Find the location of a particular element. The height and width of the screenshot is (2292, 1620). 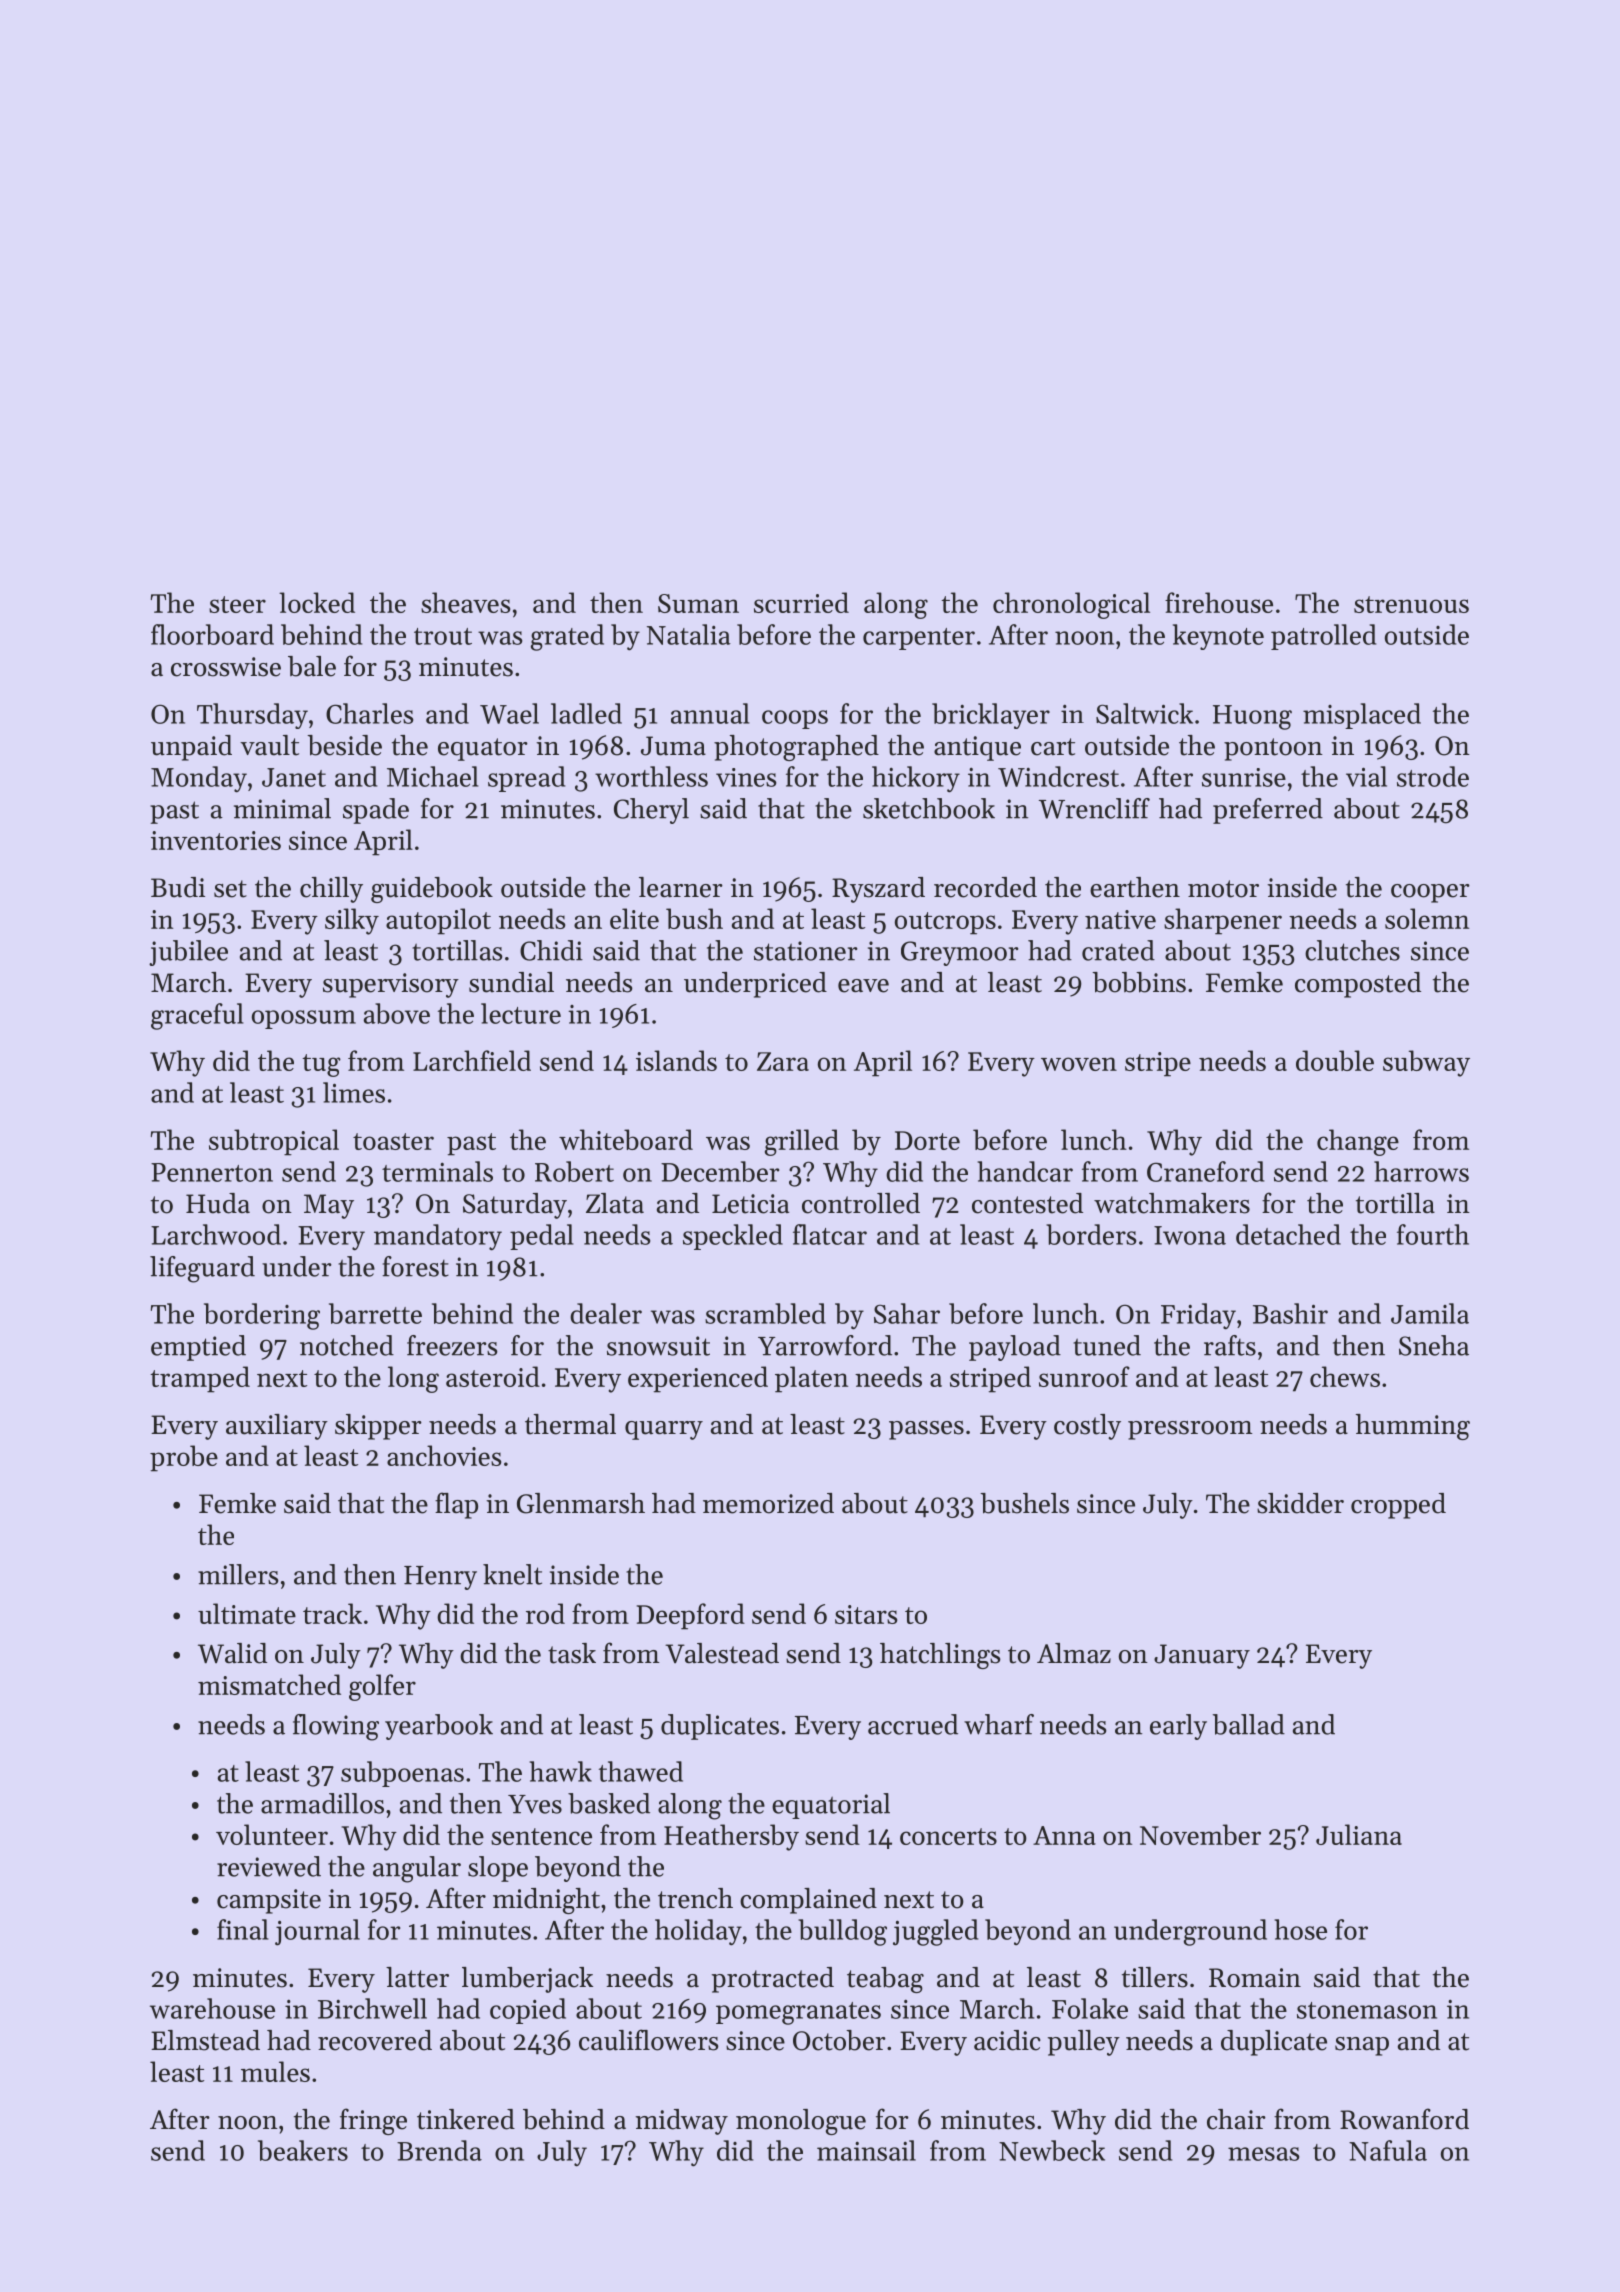

patrolled is located at coordinates (1323, 637).
